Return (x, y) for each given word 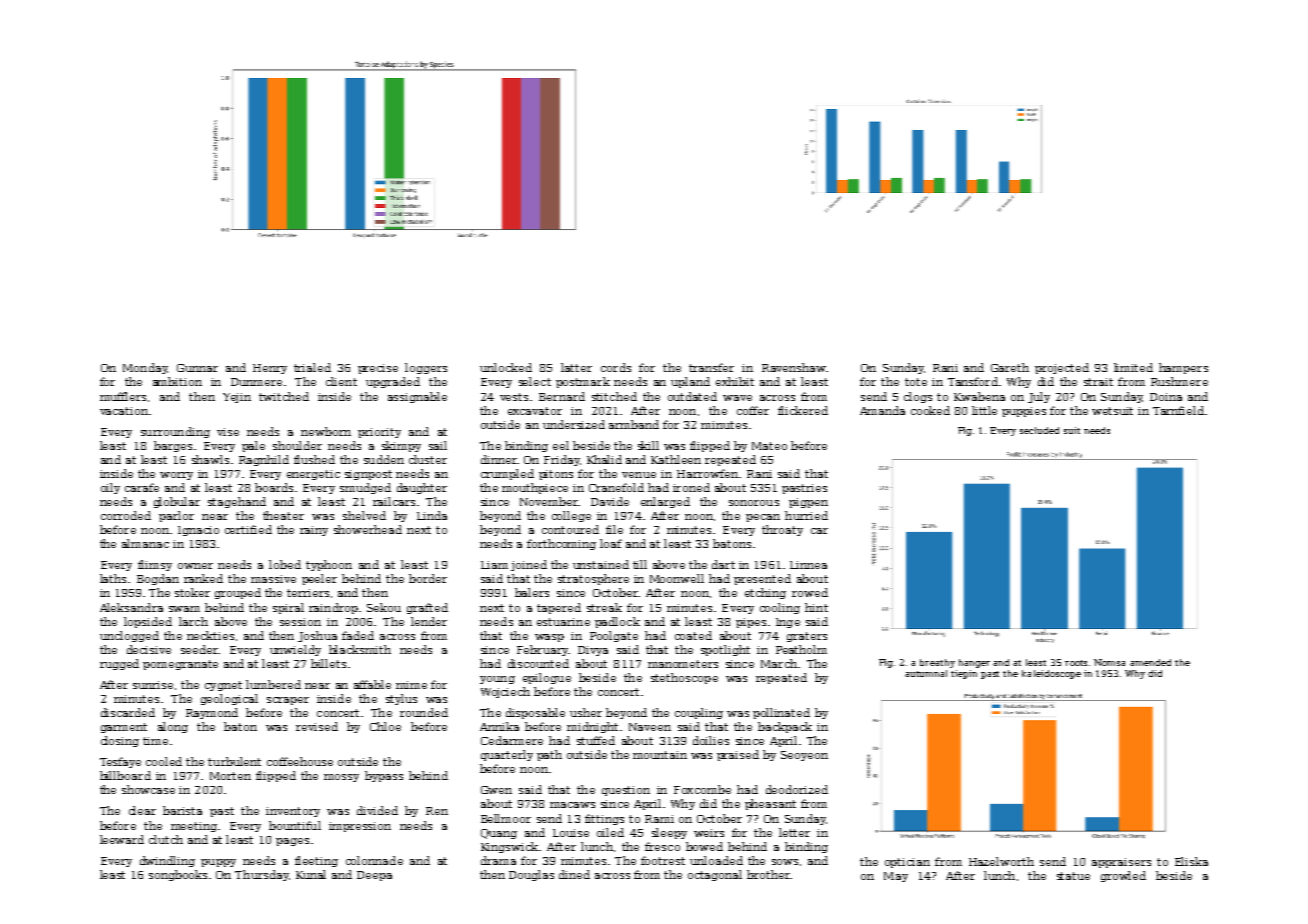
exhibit (735, 381)
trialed (312, 367)
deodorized (797, 789)
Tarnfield (1178, 410)
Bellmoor (506, 818)
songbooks (178, 875)
